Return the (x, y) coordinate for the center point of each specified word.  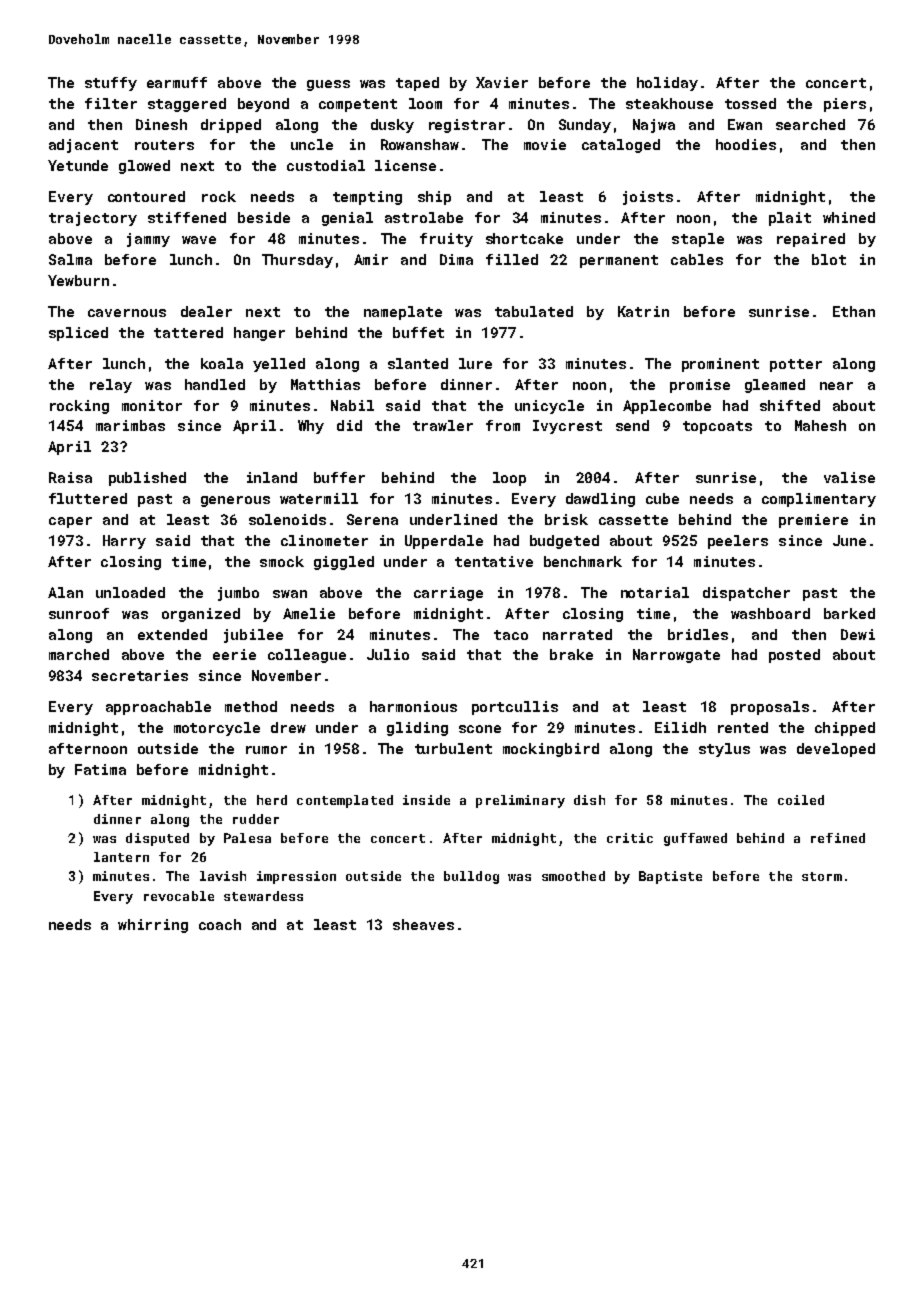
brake (571, 654)
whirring (153, 926)
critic (630, 838)
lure (475, 363)
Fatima (100, 769)
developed (836, 750)
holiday (667, 84)
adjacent (83, 146)
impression (296, 877)
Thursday (297, 261)
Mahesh (820, 425)
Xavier (502, 82)
